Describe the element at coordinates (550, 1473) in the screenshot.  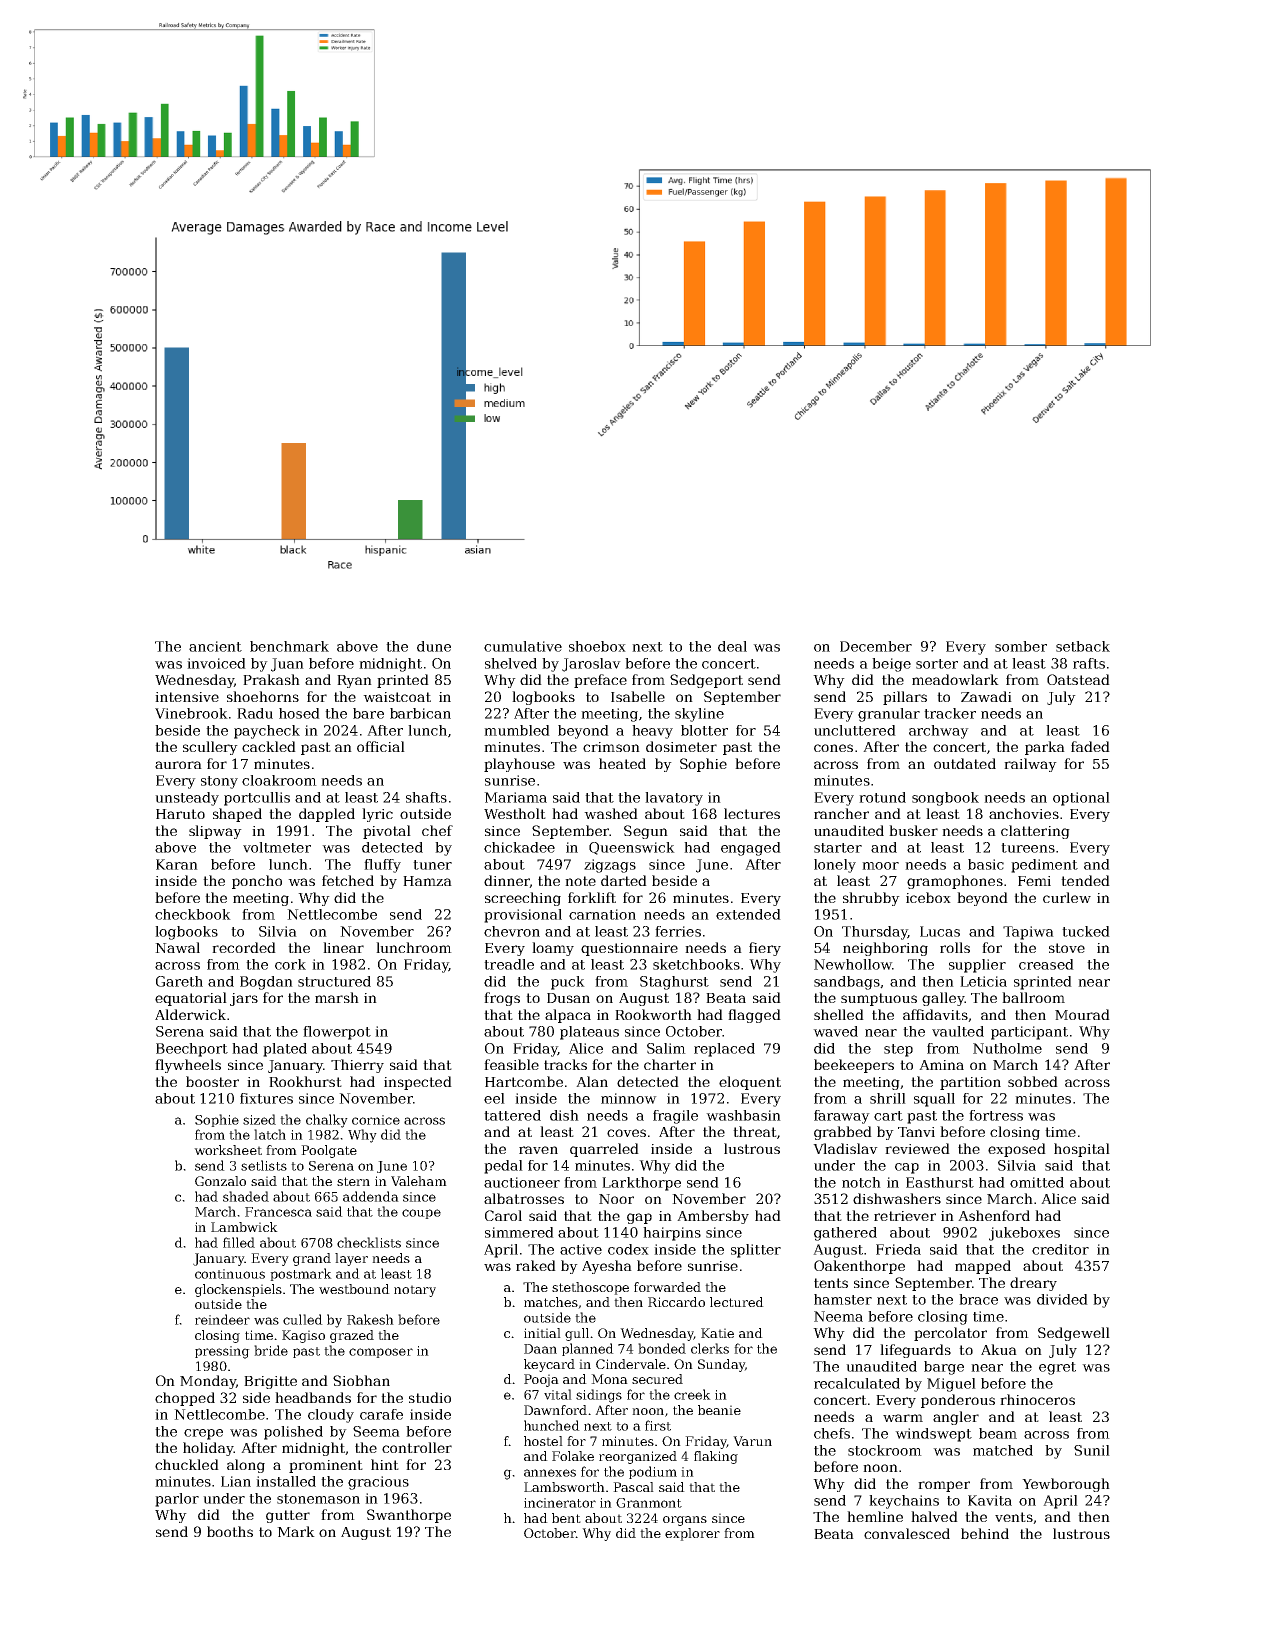
I see `annexes` at that location.
